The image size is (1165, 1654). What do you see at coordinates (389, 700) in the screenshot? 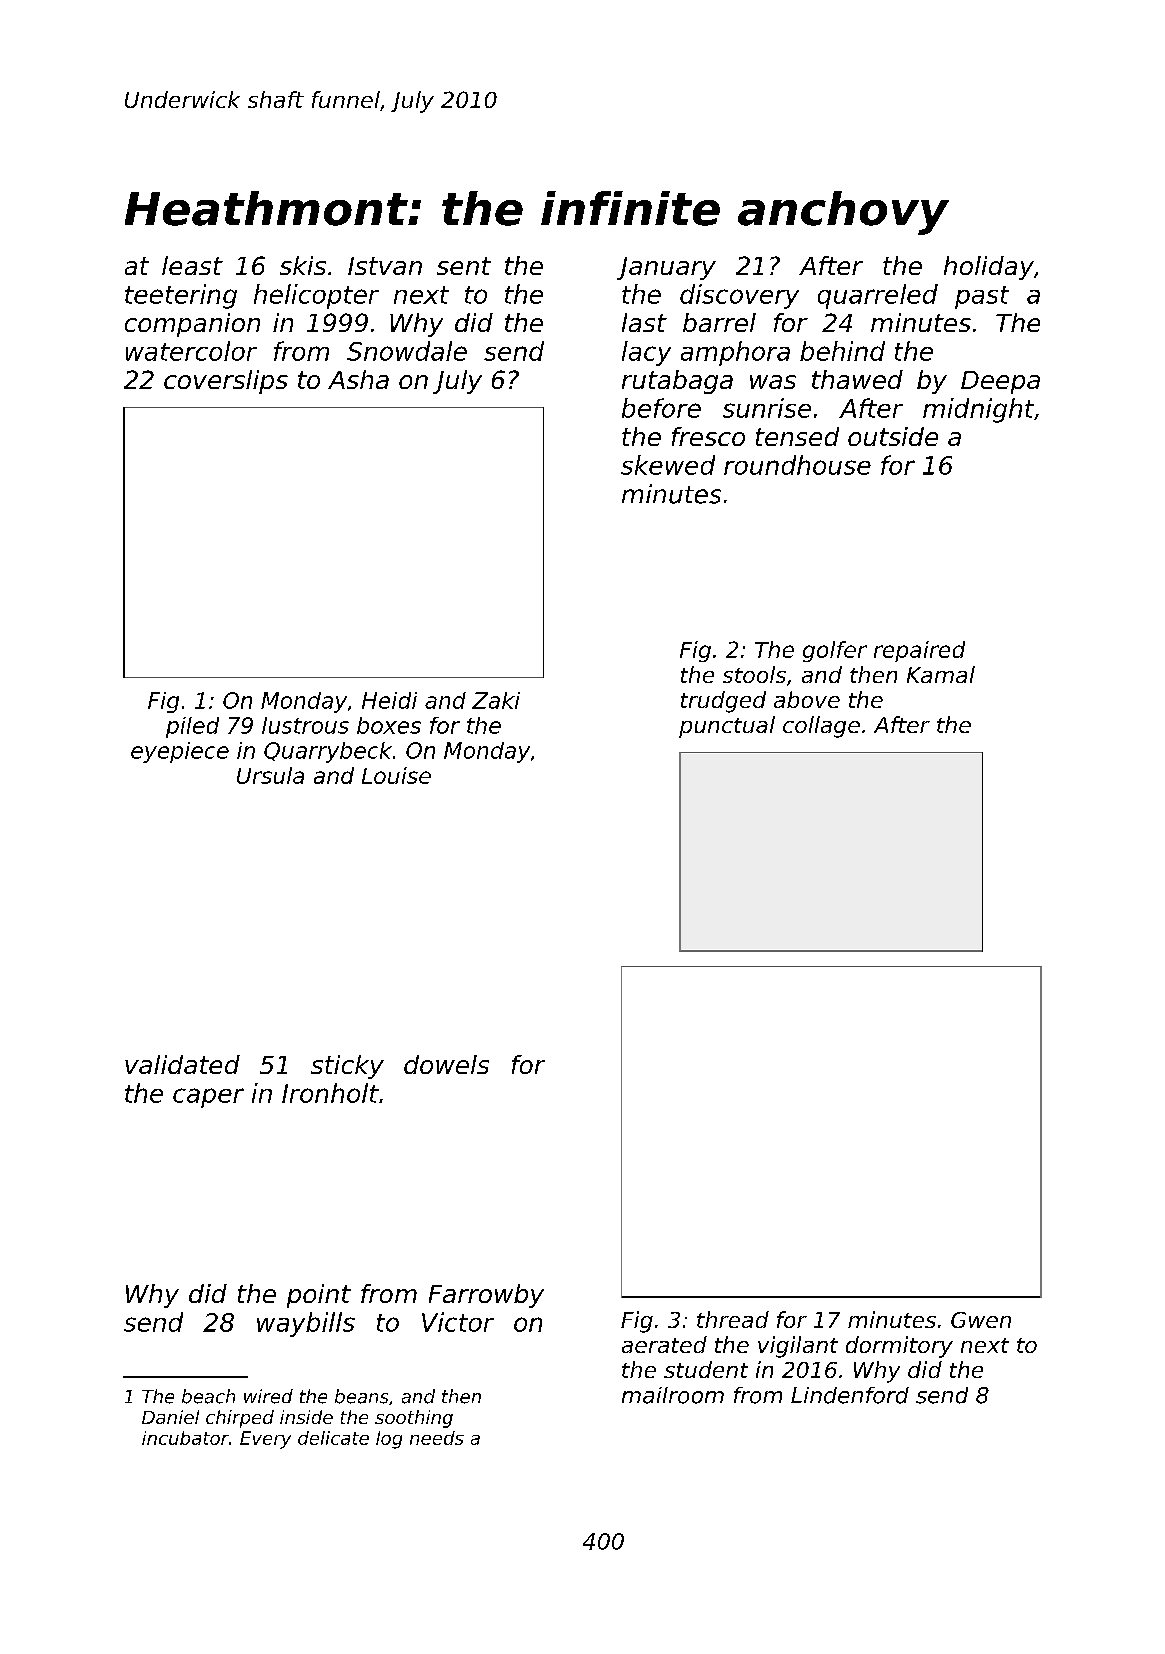
I see `Heidi` at bounding box center [389, 700].
